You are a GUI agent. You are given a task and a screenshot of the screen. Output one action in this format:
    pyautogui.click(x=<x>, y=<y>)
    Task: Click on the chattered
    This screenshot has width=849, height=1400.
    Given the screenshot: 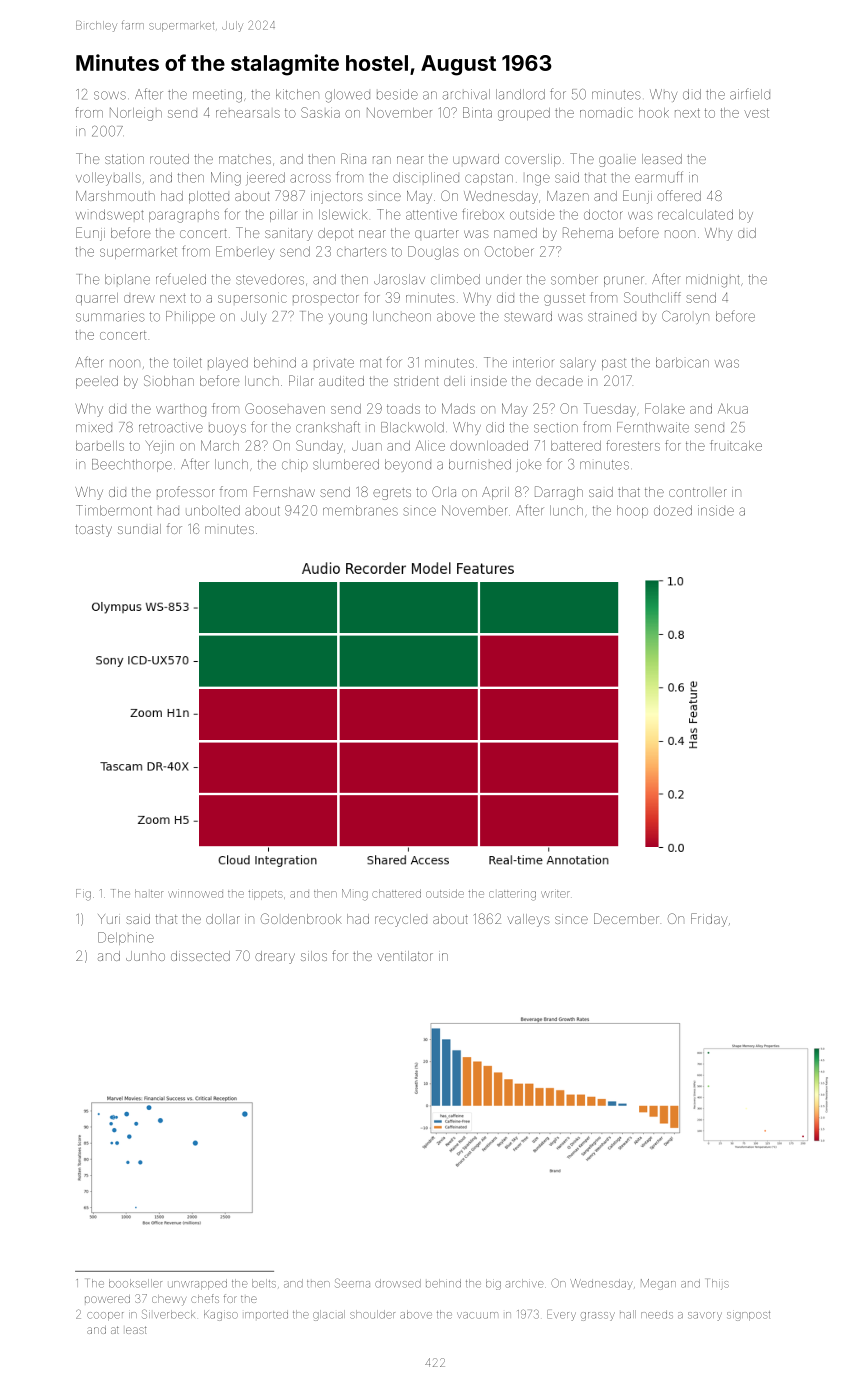 What is the action you would take?
    pyautogui.click(x=396, y=893)
